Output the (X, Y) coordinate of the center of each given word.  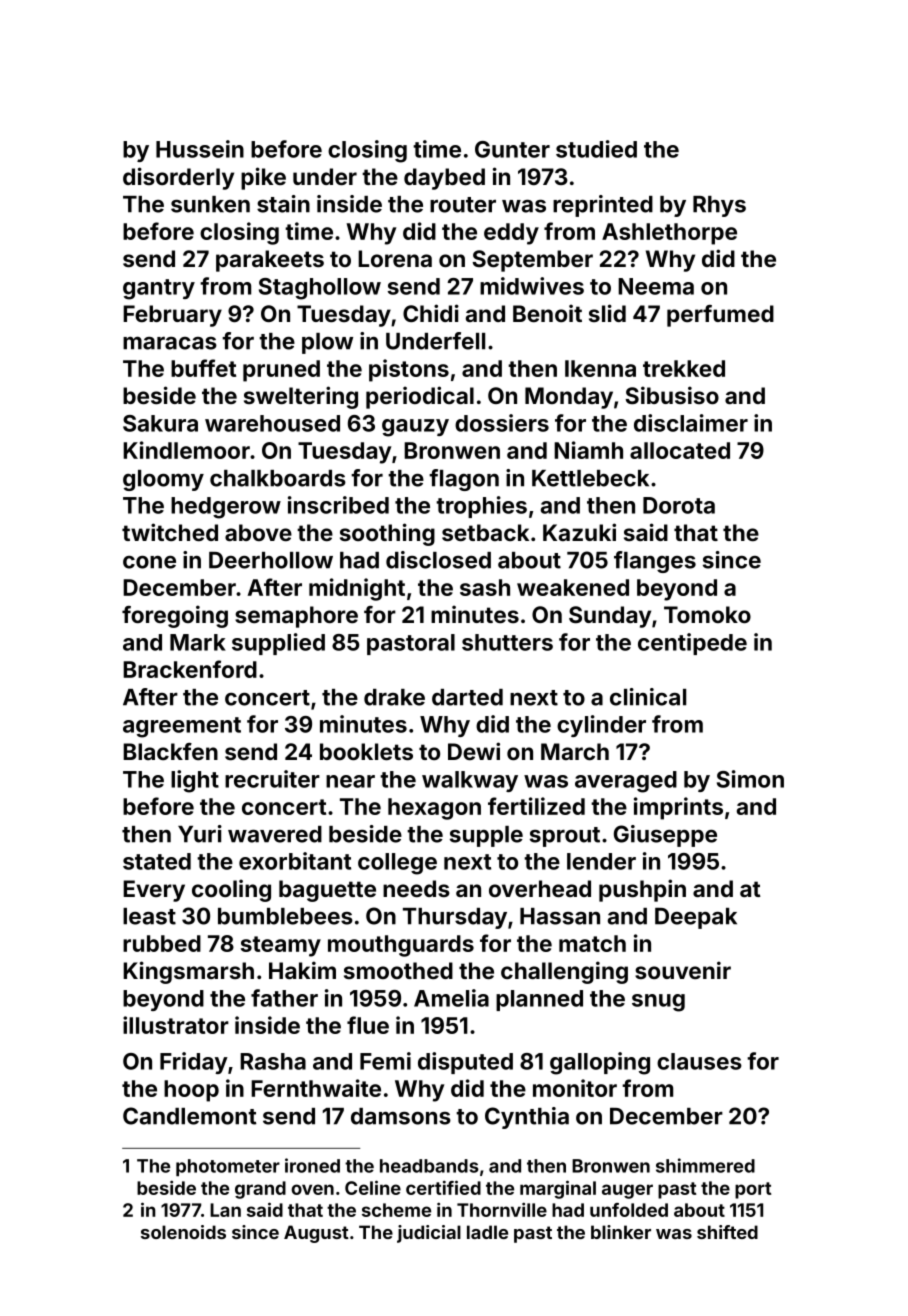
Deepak (696, 918)
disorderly (178, 178)
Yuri (200, 834)
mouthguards (401, 946)
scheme (396, 1210)
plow (327, 343)
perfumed (720, 316)
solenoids (183, 1232)
